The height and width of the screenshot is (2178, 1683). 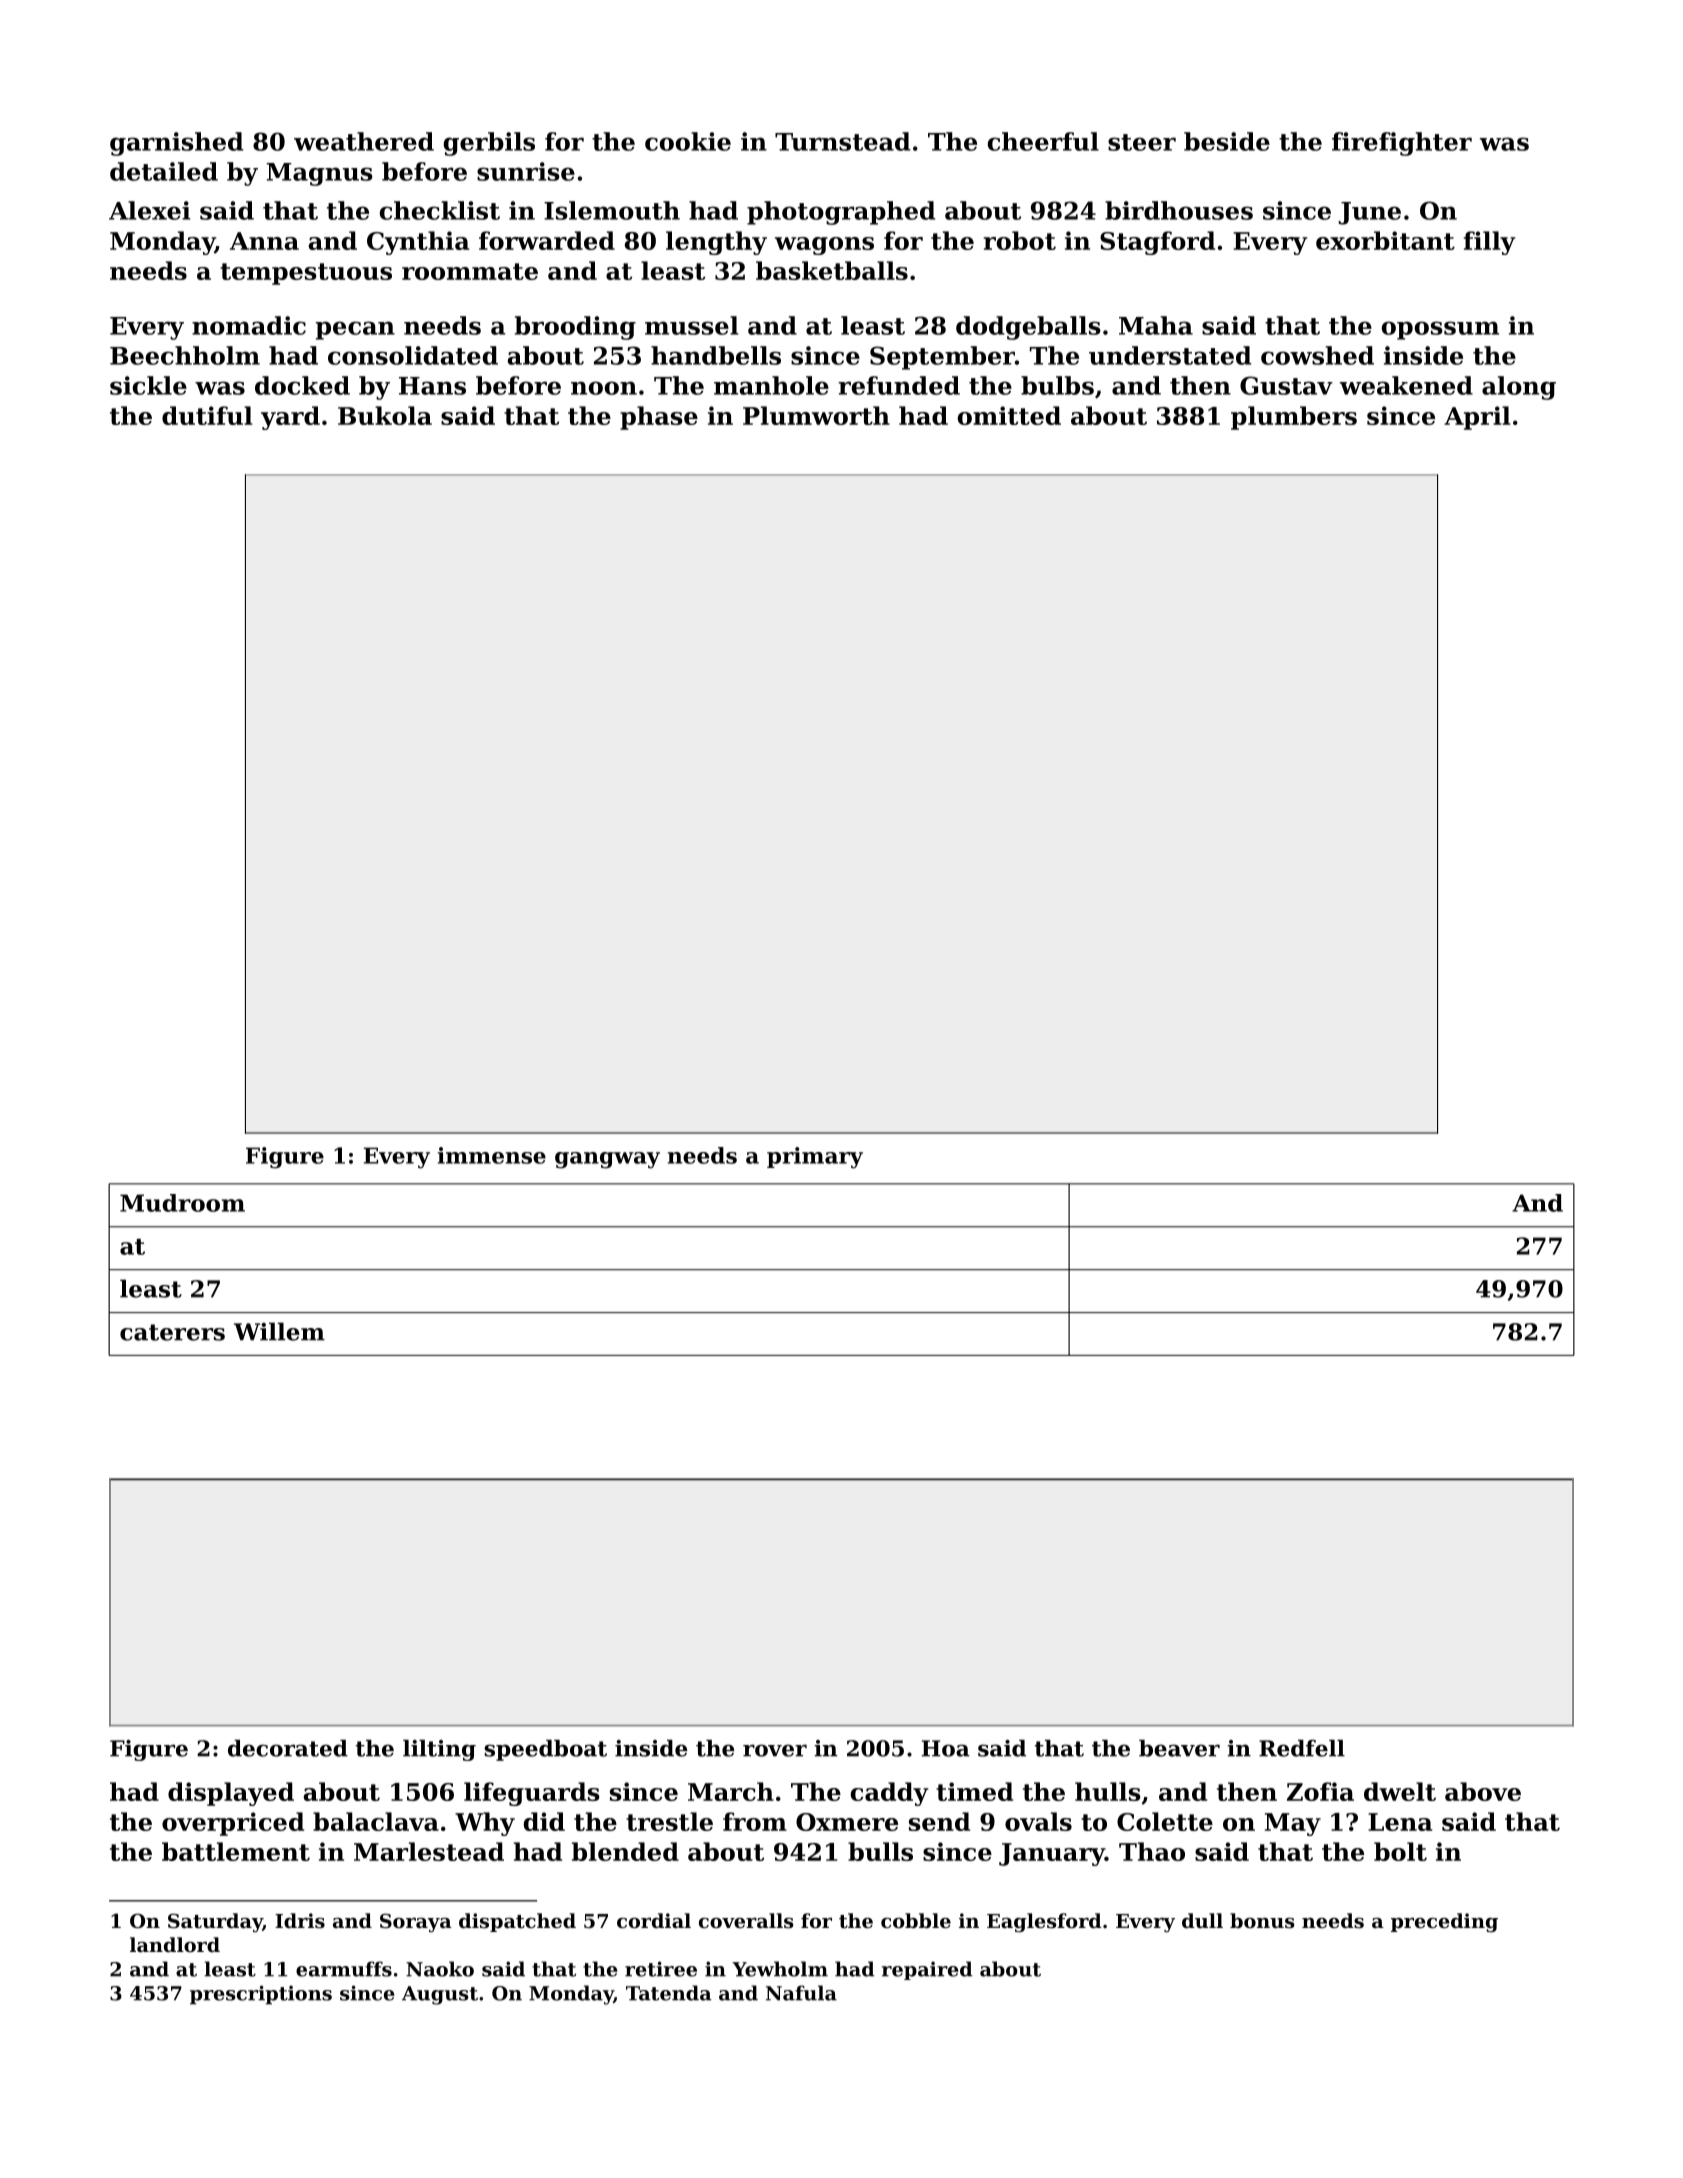 I want to click on plumbers, so click(x=1294, y=418).
